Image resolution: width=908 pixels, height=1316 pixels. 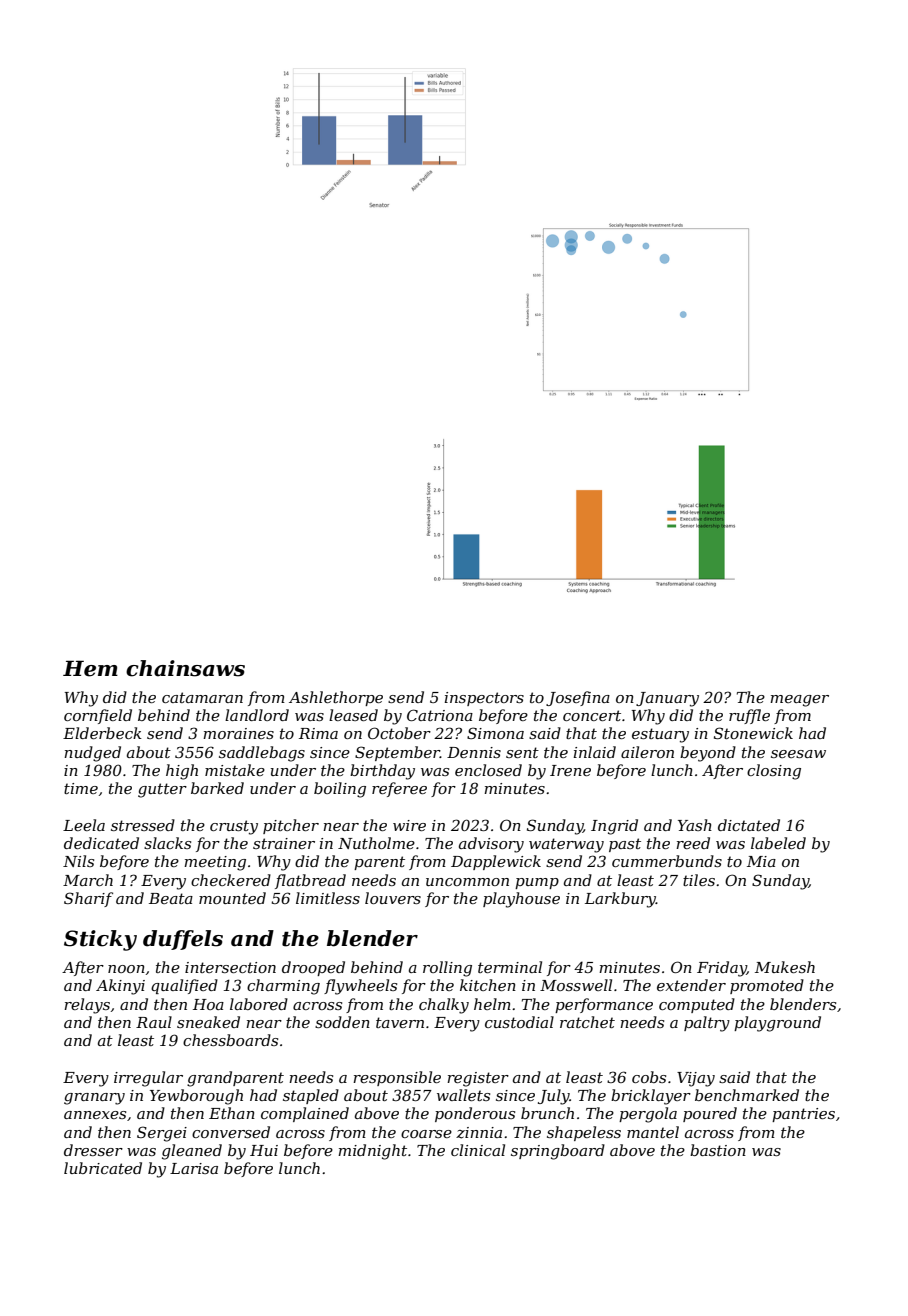 What do you see at coordinates (154, 1022) in the screenshot?
I see `Raul` at bounding box center [154, 1022].
